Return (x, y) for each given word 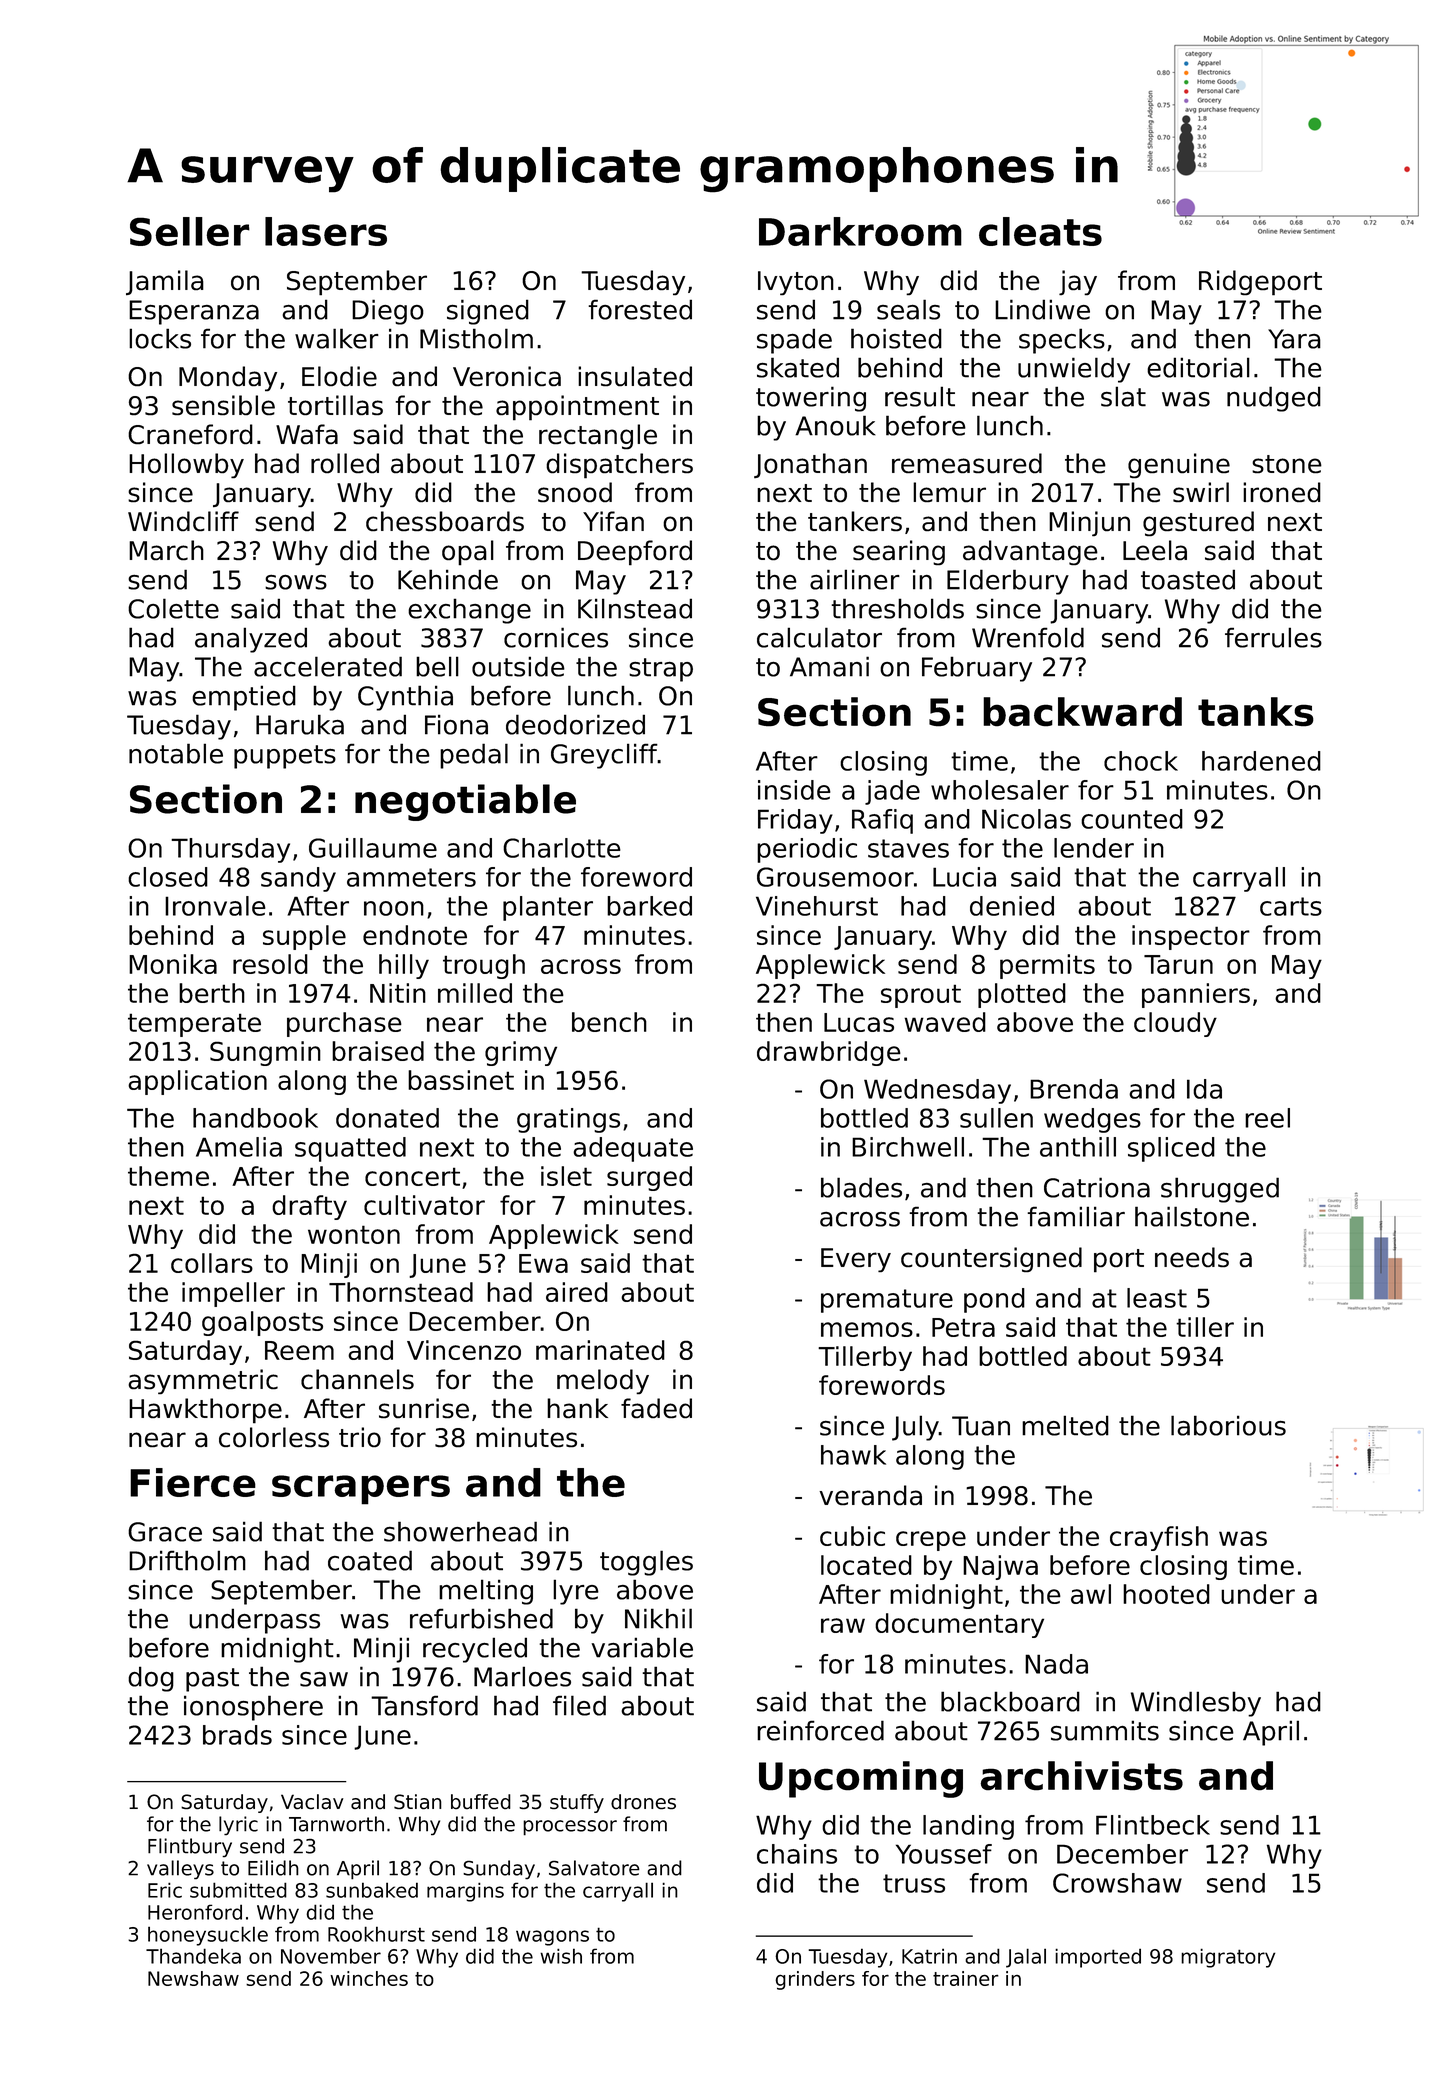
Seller (190, 231)
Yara (1294, 339)
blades (861, 1187)
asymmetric (203, 1381)
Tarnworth (336, 1824)
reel (1267, 1118)
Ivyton (796, 283)
